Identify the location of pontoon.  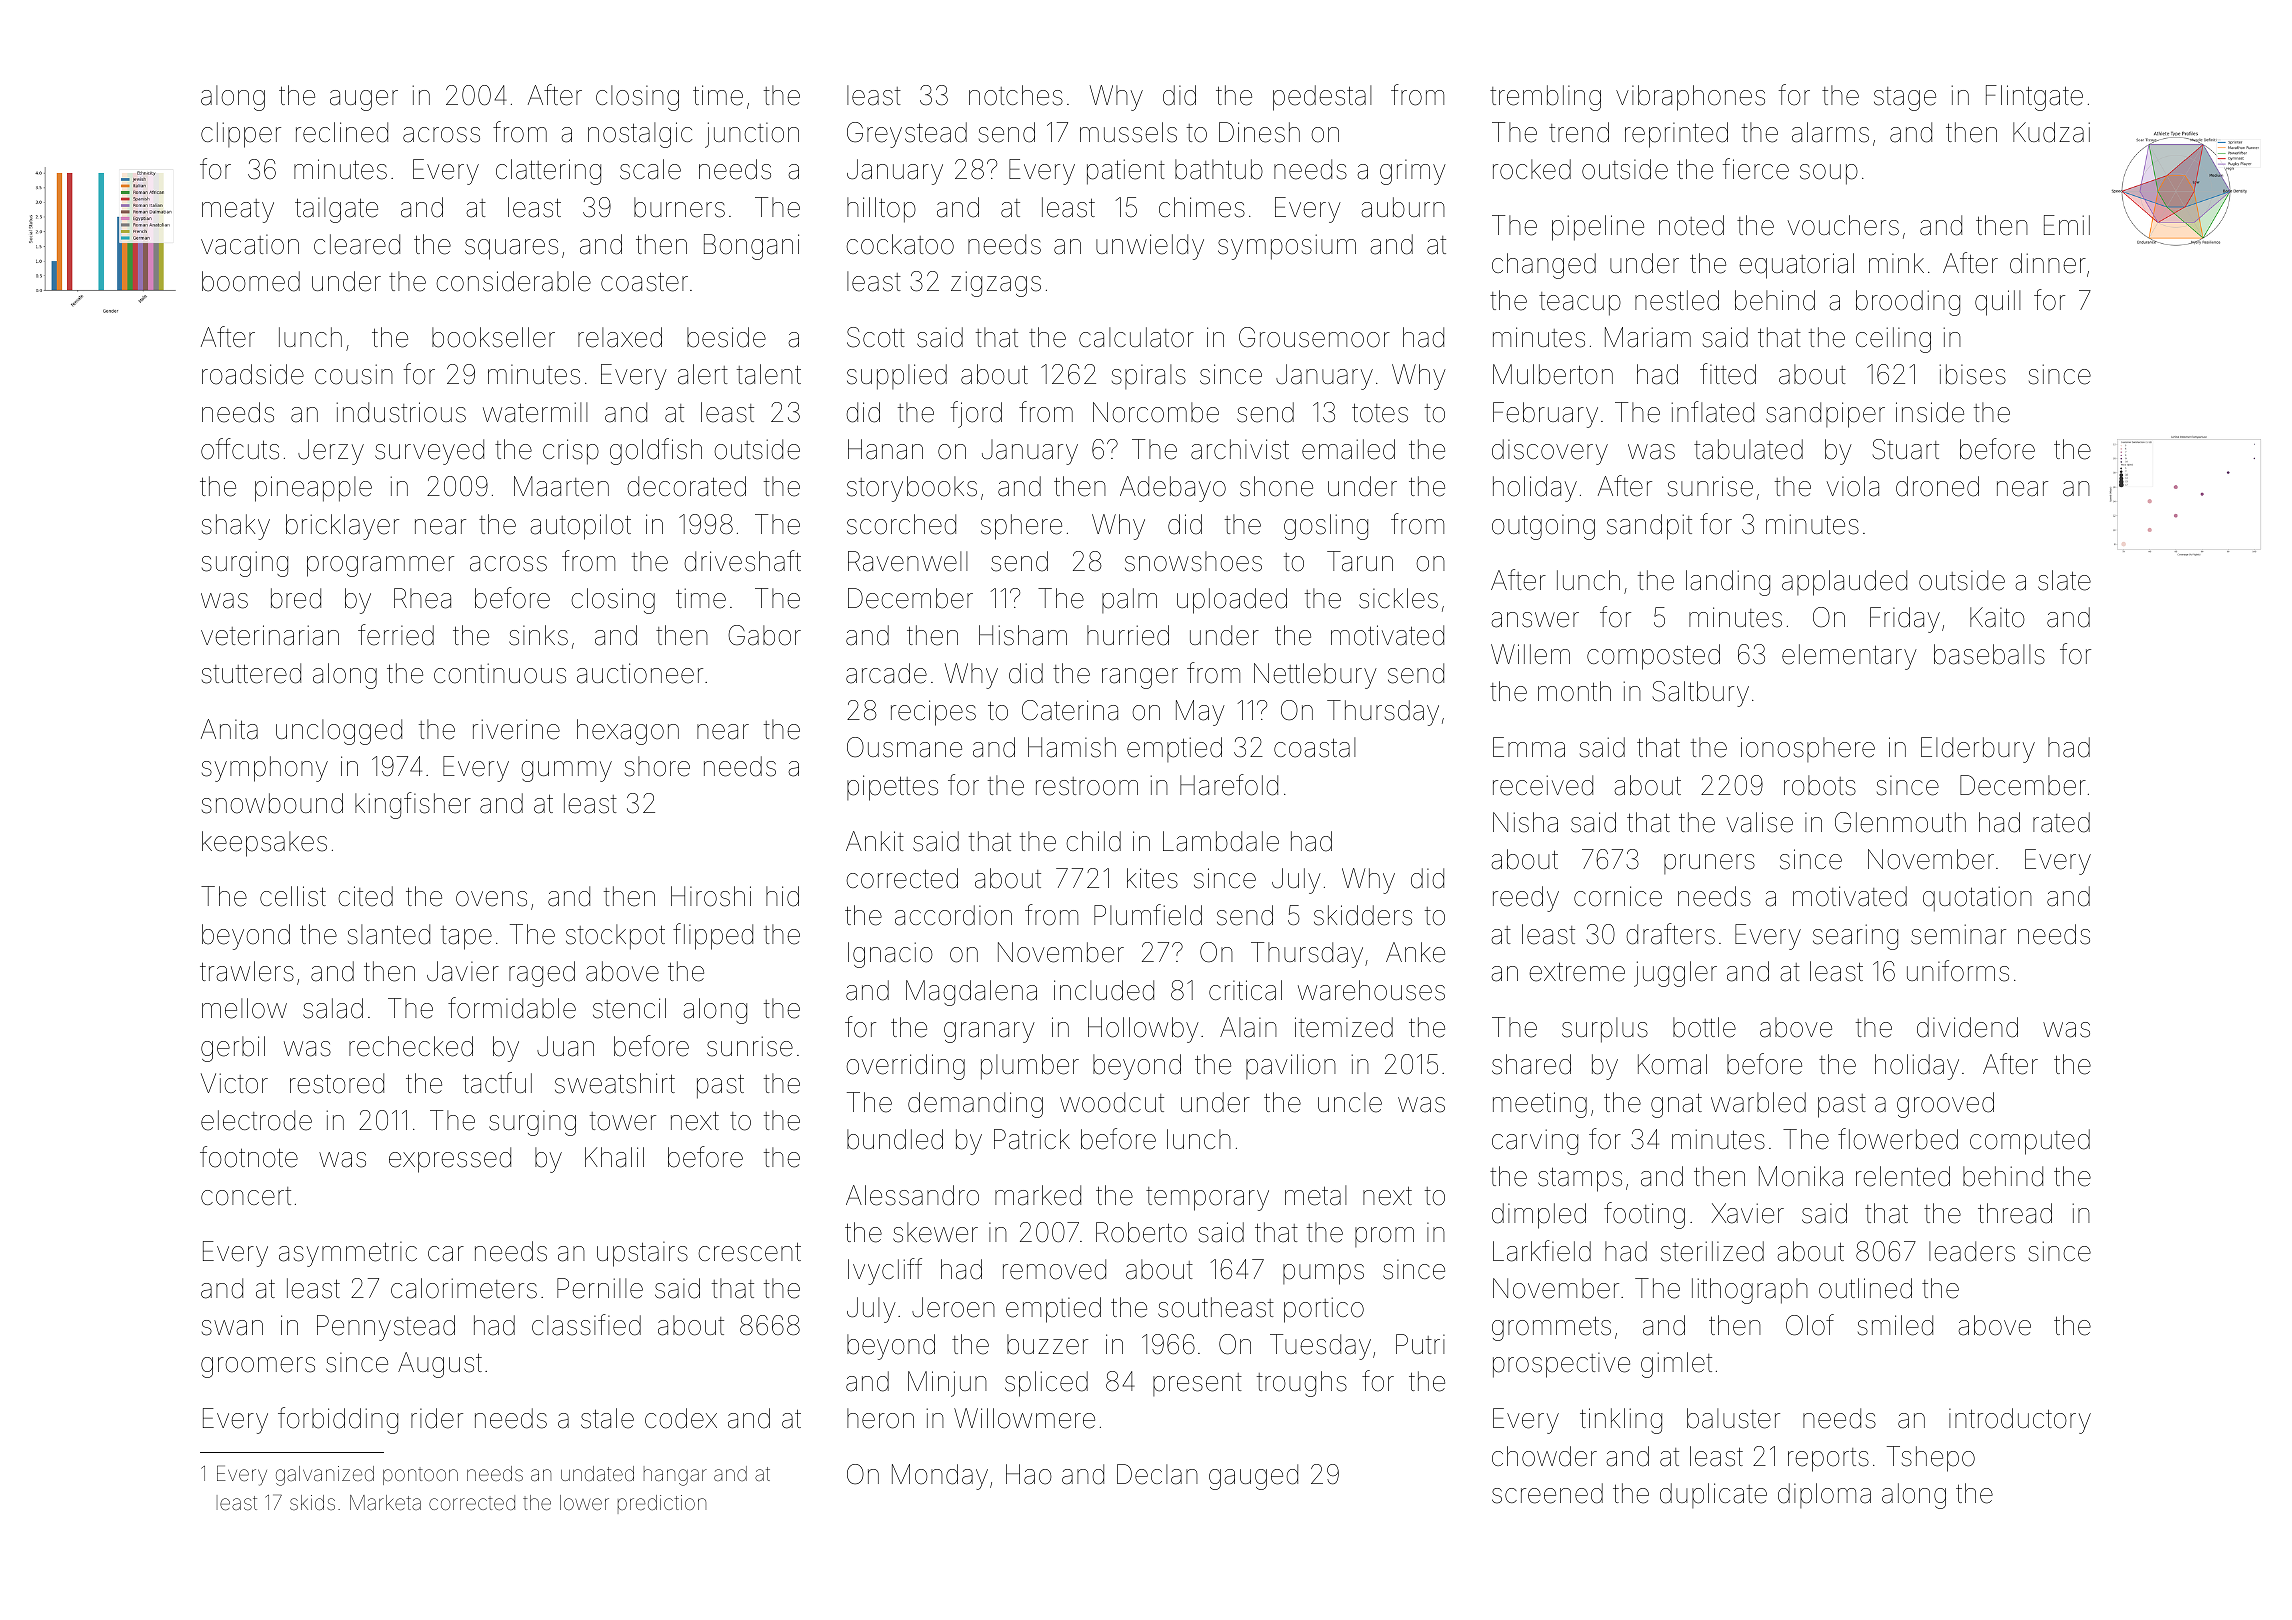
(420, 1476).
